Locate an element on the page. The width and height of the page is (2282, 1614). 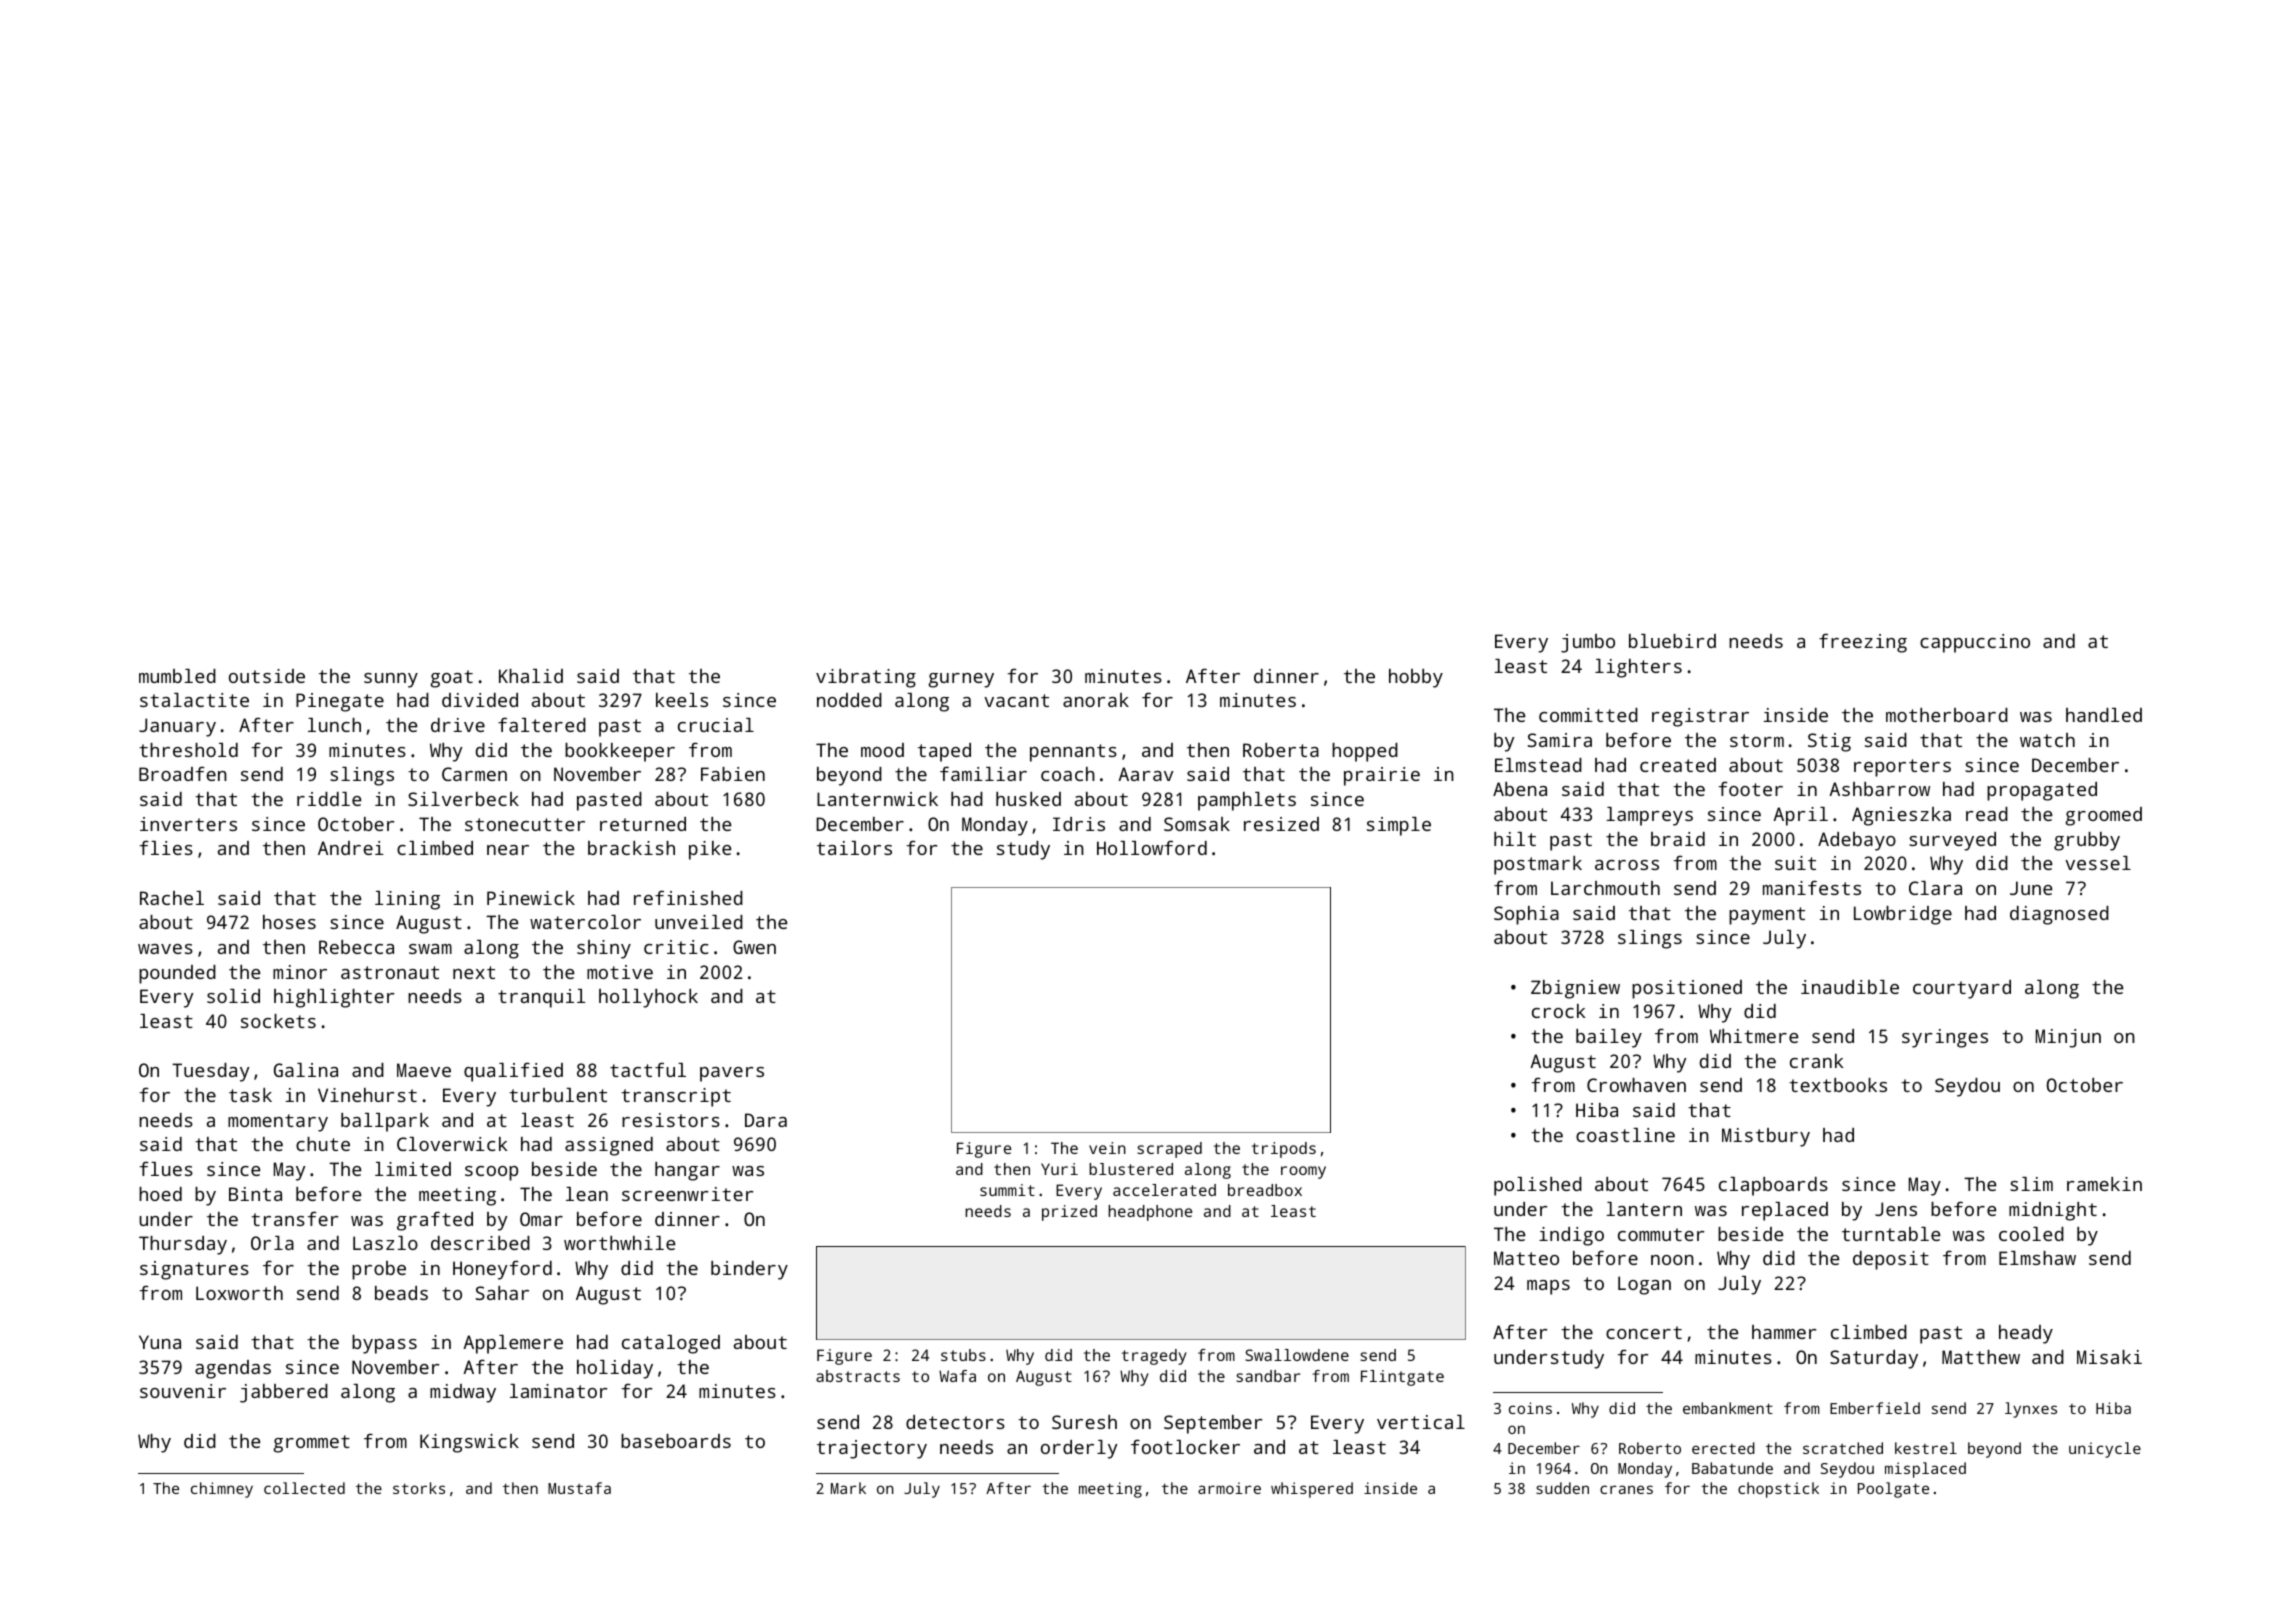
Swallowdene is located at coordinates (1297, 1355).
